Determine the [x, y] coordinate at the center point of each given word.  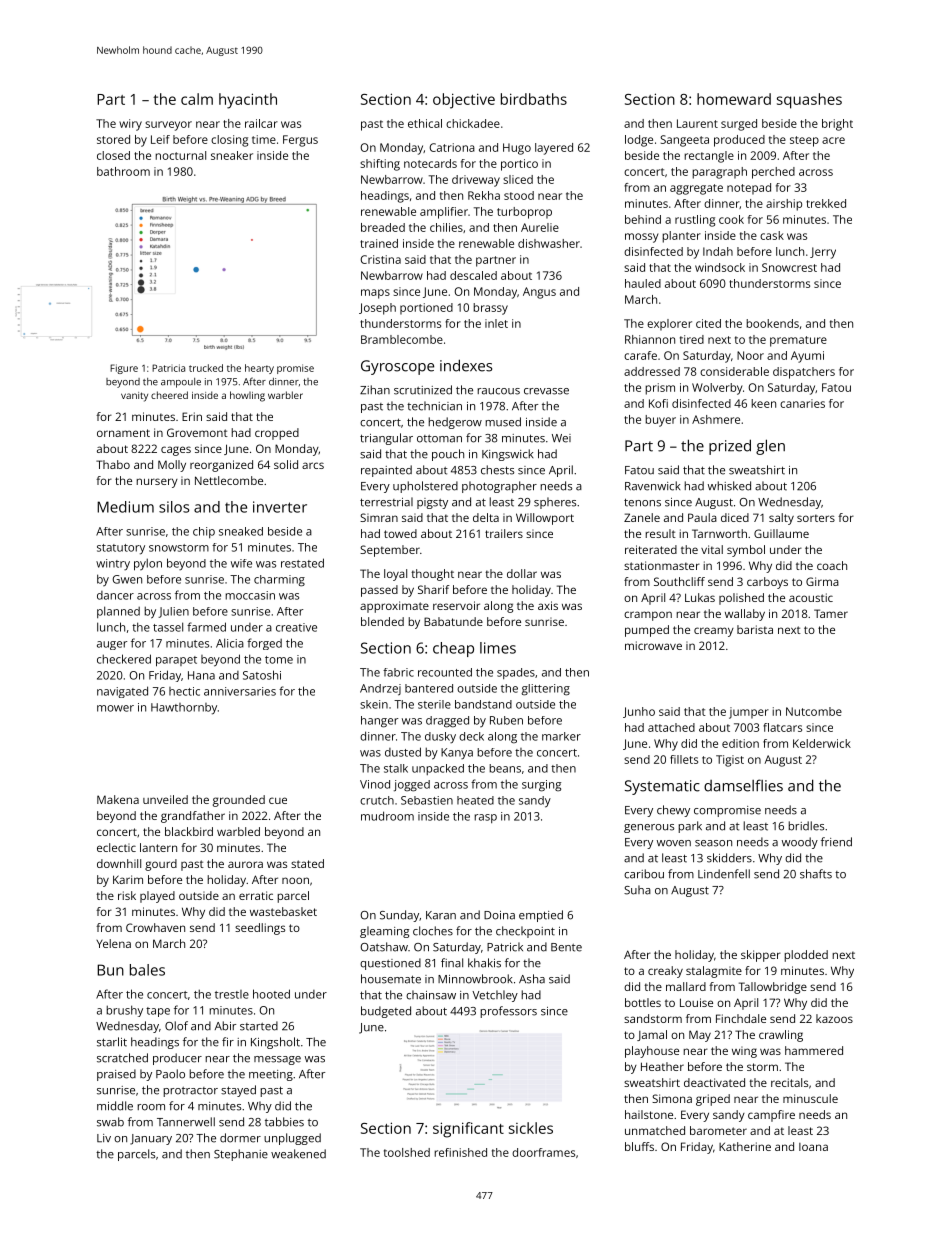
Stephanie [241, 1155]
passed [379, 591]
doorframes [543, 1152]
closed [113, 155]
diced [735, 517]
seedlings [260, 929]
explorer [669, 325]
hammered [814, 1050]
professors [508, 1012]
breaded [383, 227]
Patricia [168, 368]
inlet [496, 323]
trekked [826, 203]
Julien [173, 612]
